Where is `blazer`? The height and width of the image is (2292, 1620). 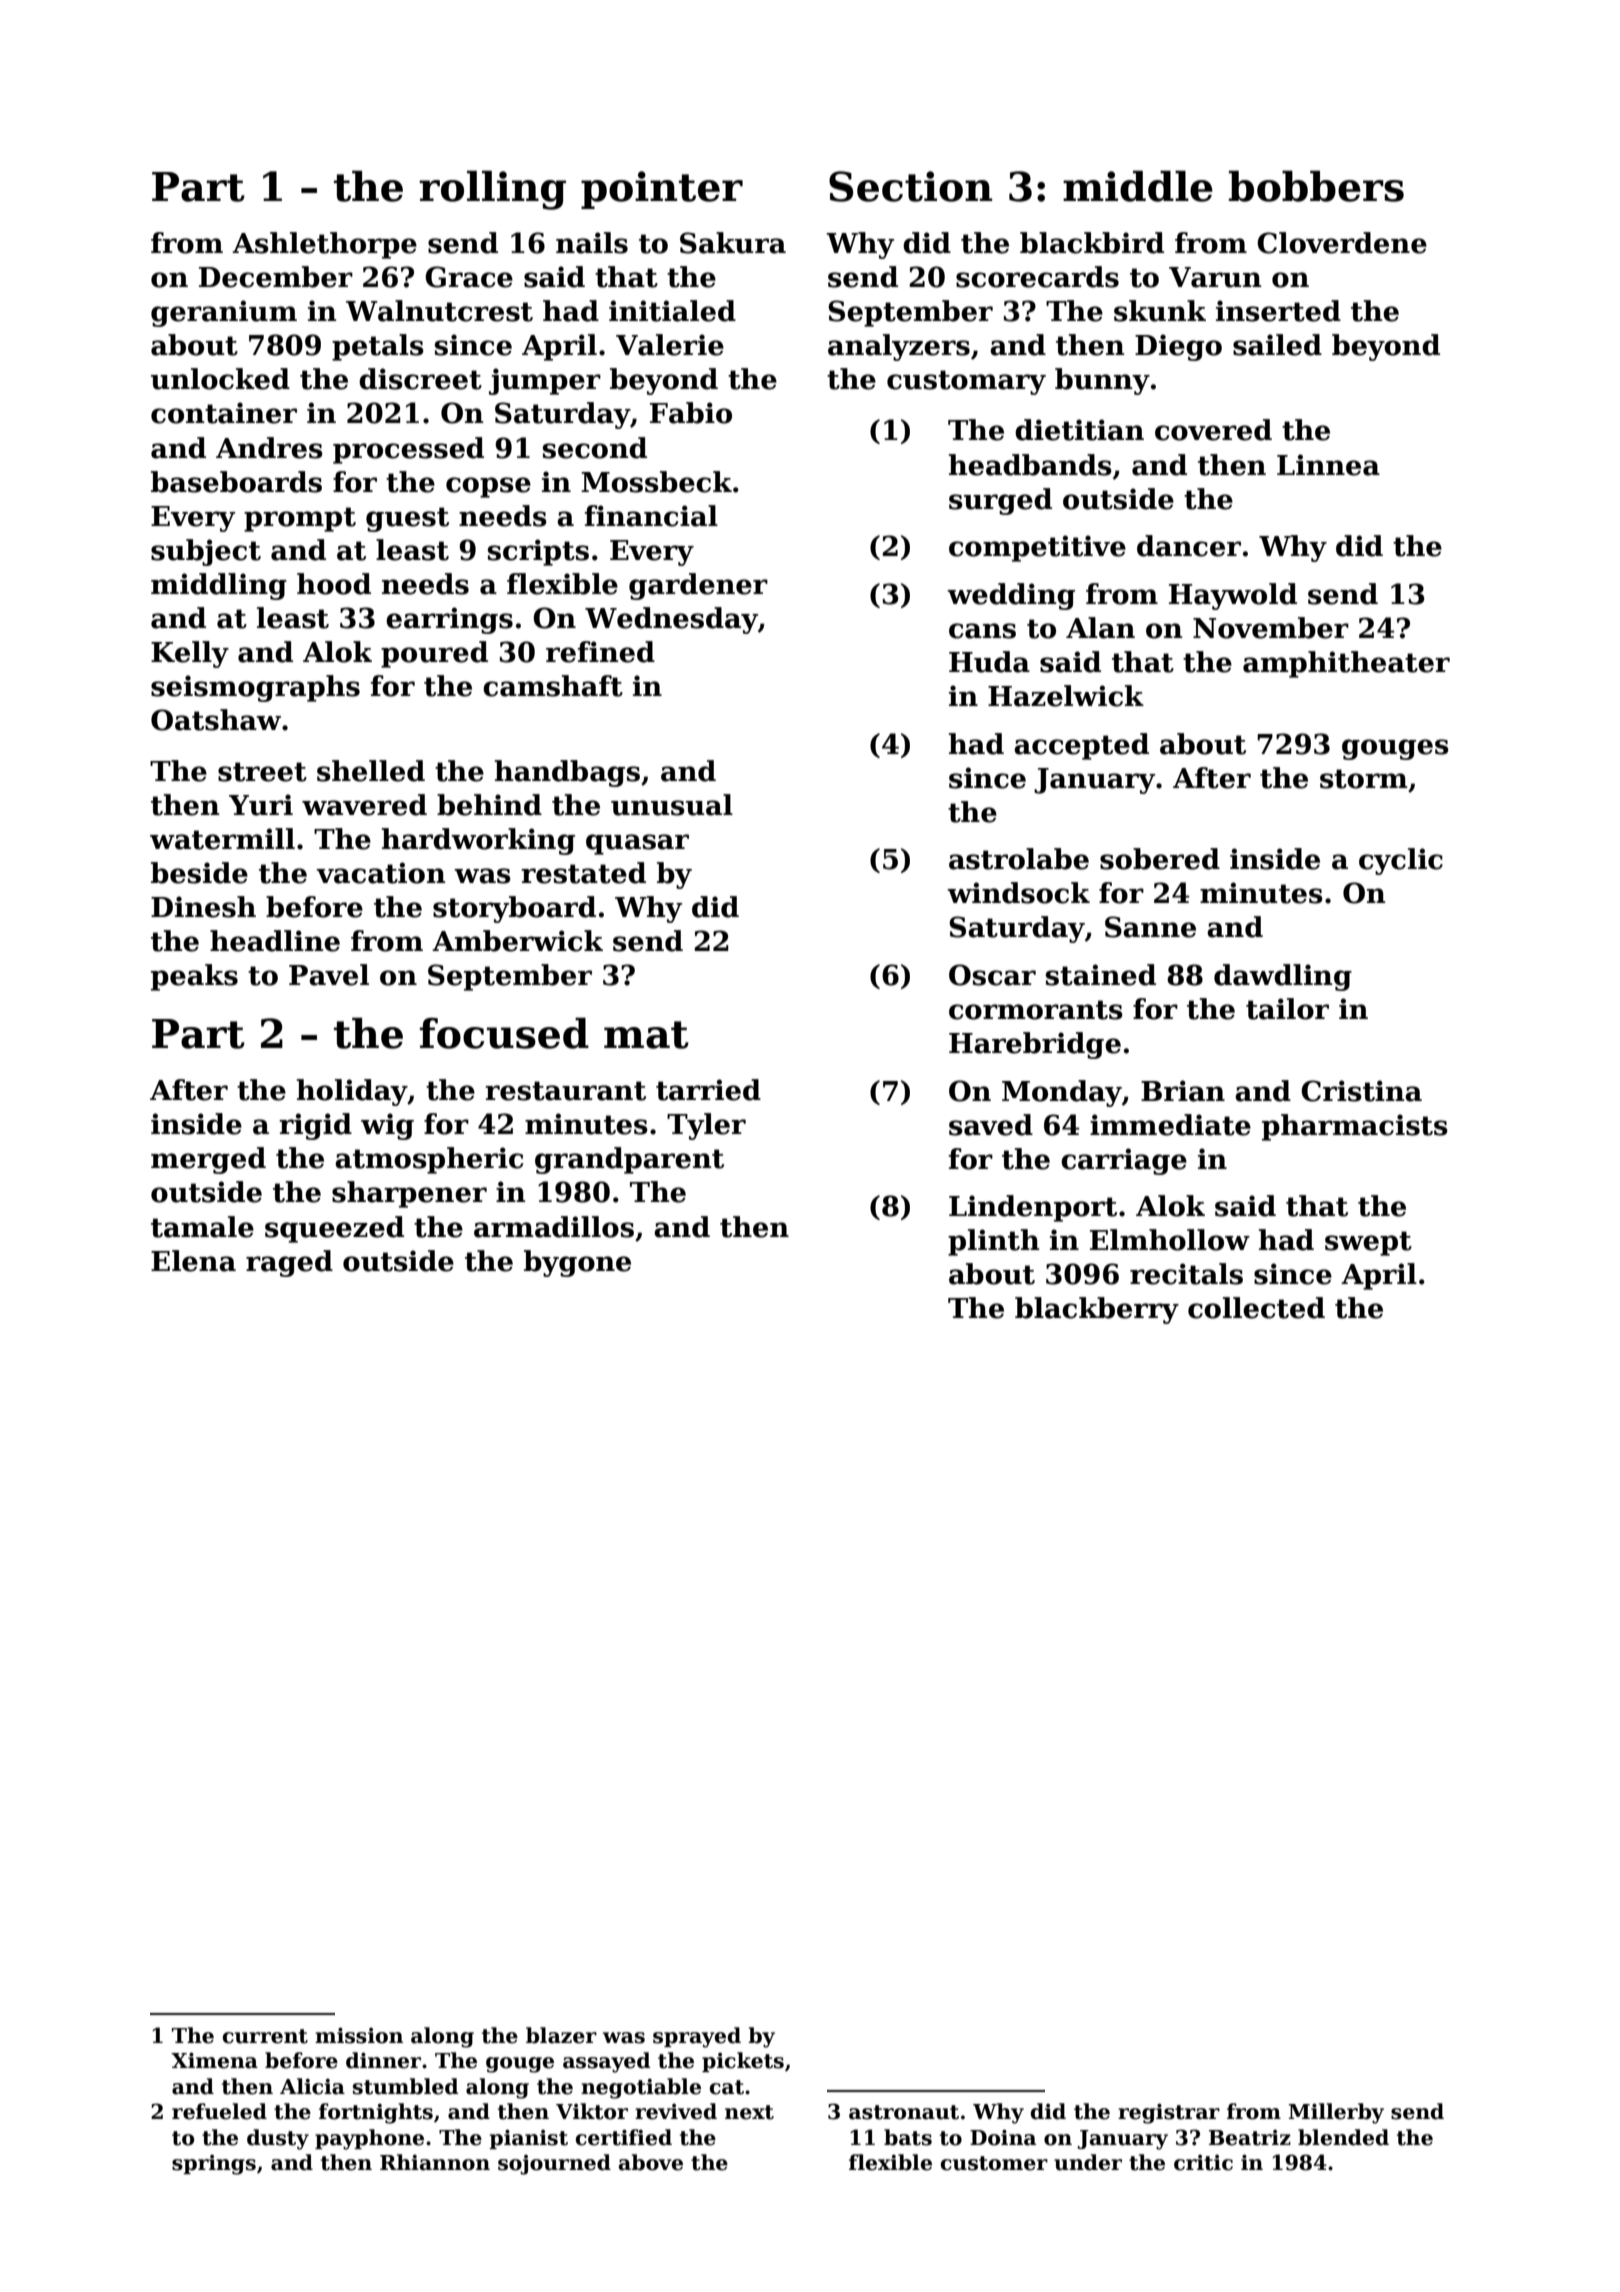 blazer is located at coordinates (561, 2035).
